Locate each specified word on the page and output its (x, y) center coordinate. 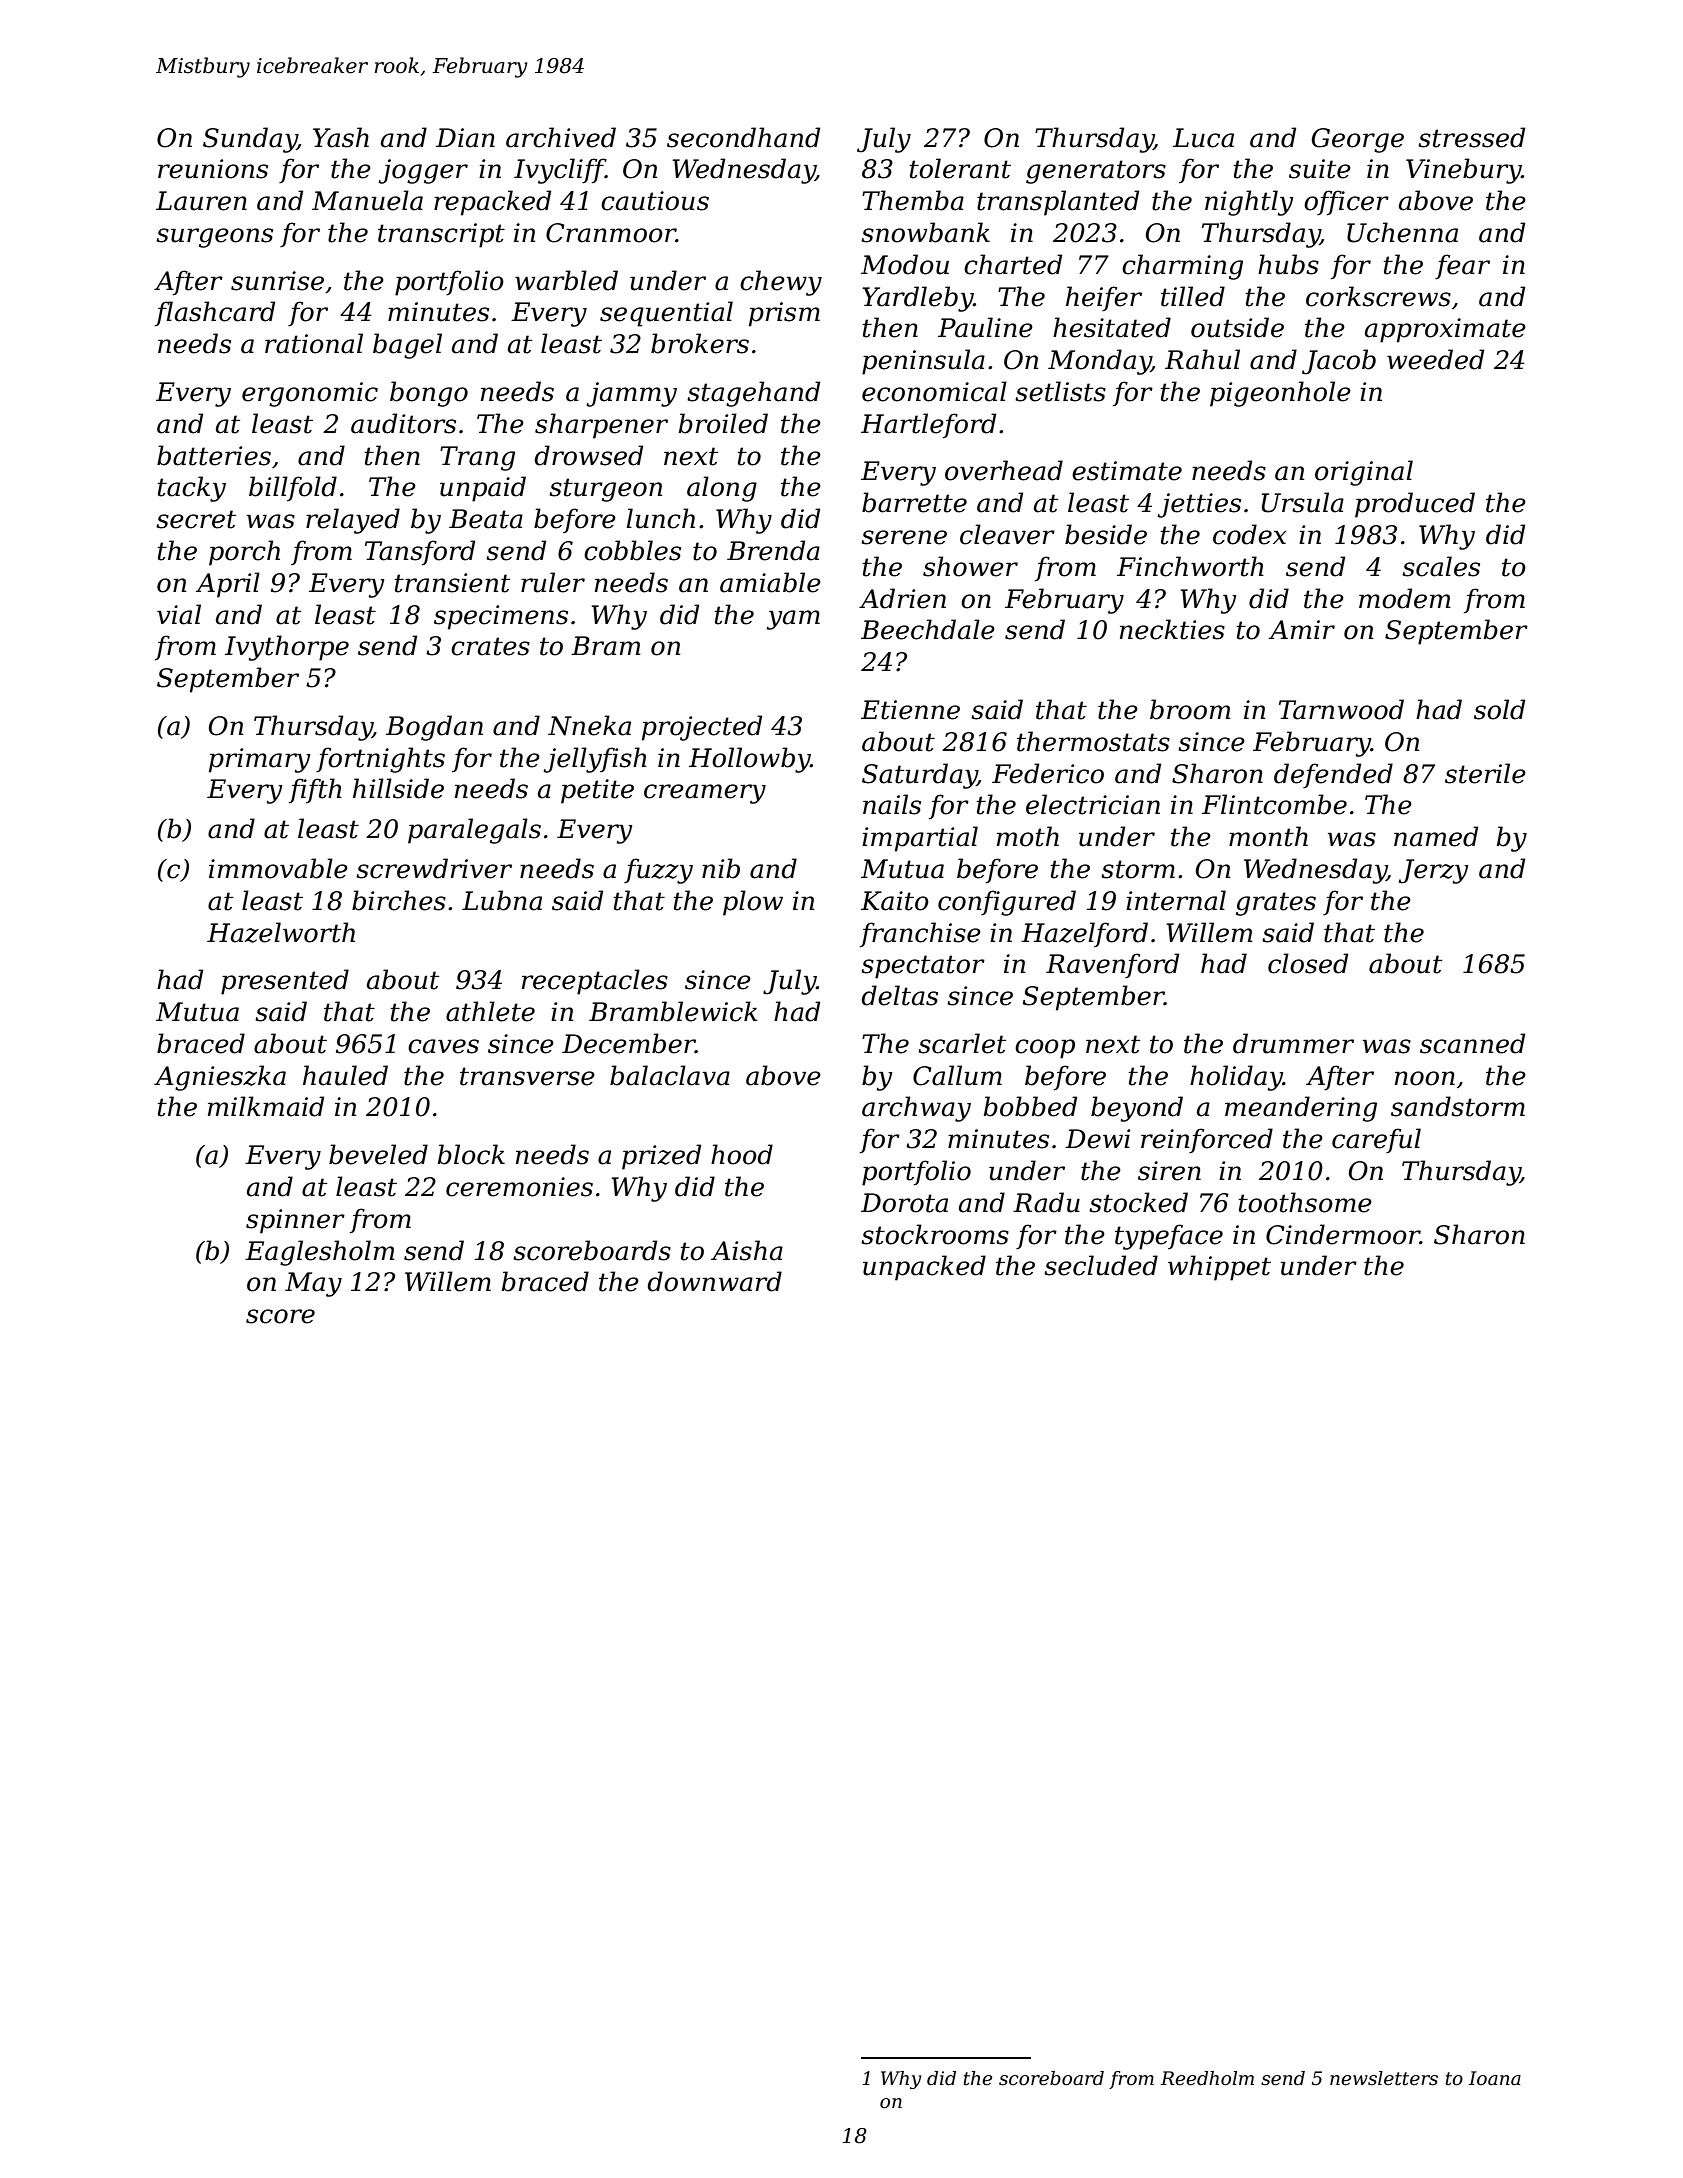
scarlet (962, 1043)
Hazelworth (281, 932)
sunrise (277, 281)
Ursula (1303, 502)
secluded (1101, 1265)
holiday (1236, 1078)
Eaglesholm (320, 1253)
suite (1320, 169)
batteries (214, 455)
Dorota (904, 1203)
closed (1308, 963)
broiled (723, 423)
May (313, 1284)
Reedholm (1207, 2078)
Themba (913, 200)
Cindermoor (1343, 1234)
